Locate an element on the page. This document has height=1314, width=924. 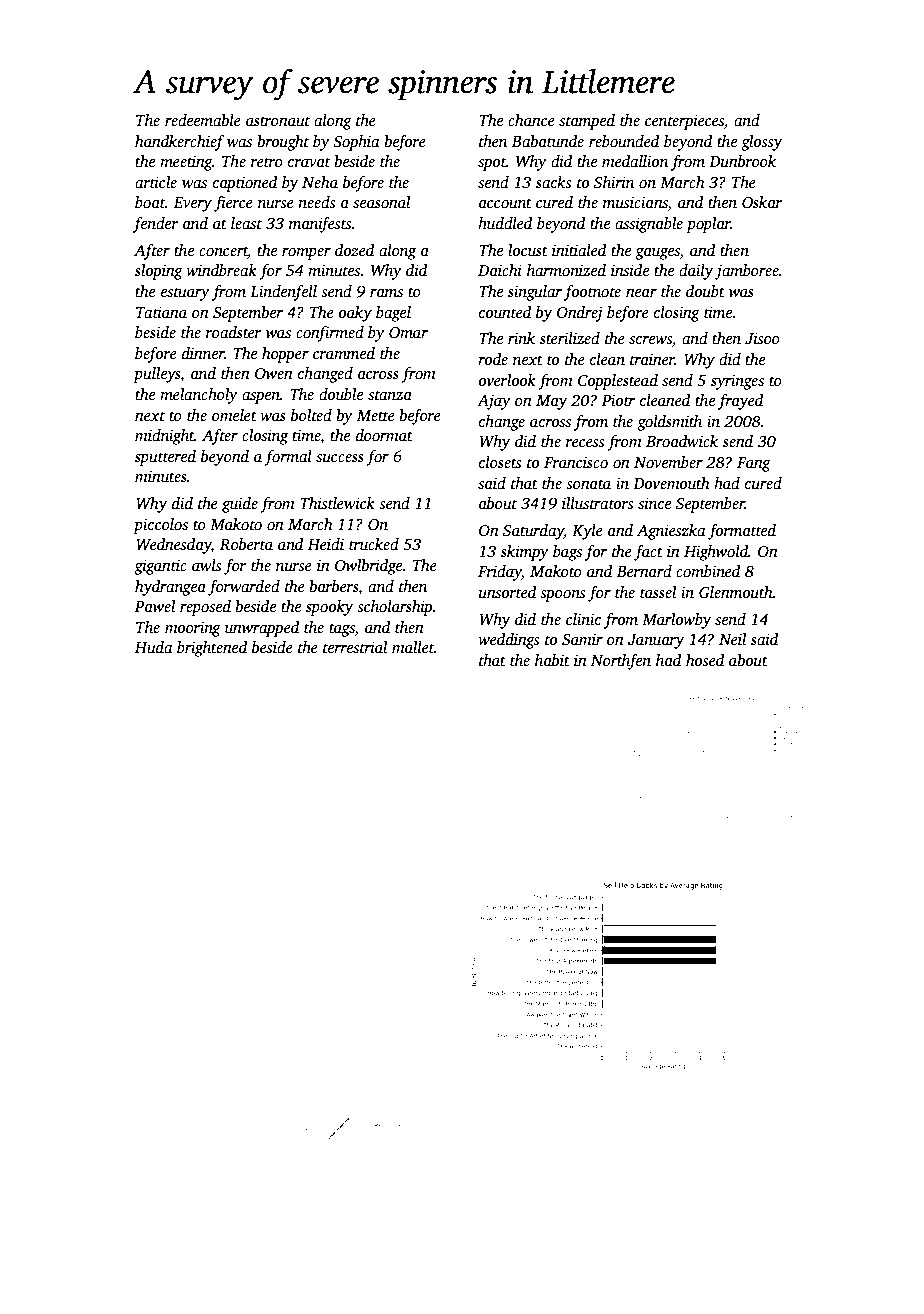
mooring is located at coordinates (193, 629).
